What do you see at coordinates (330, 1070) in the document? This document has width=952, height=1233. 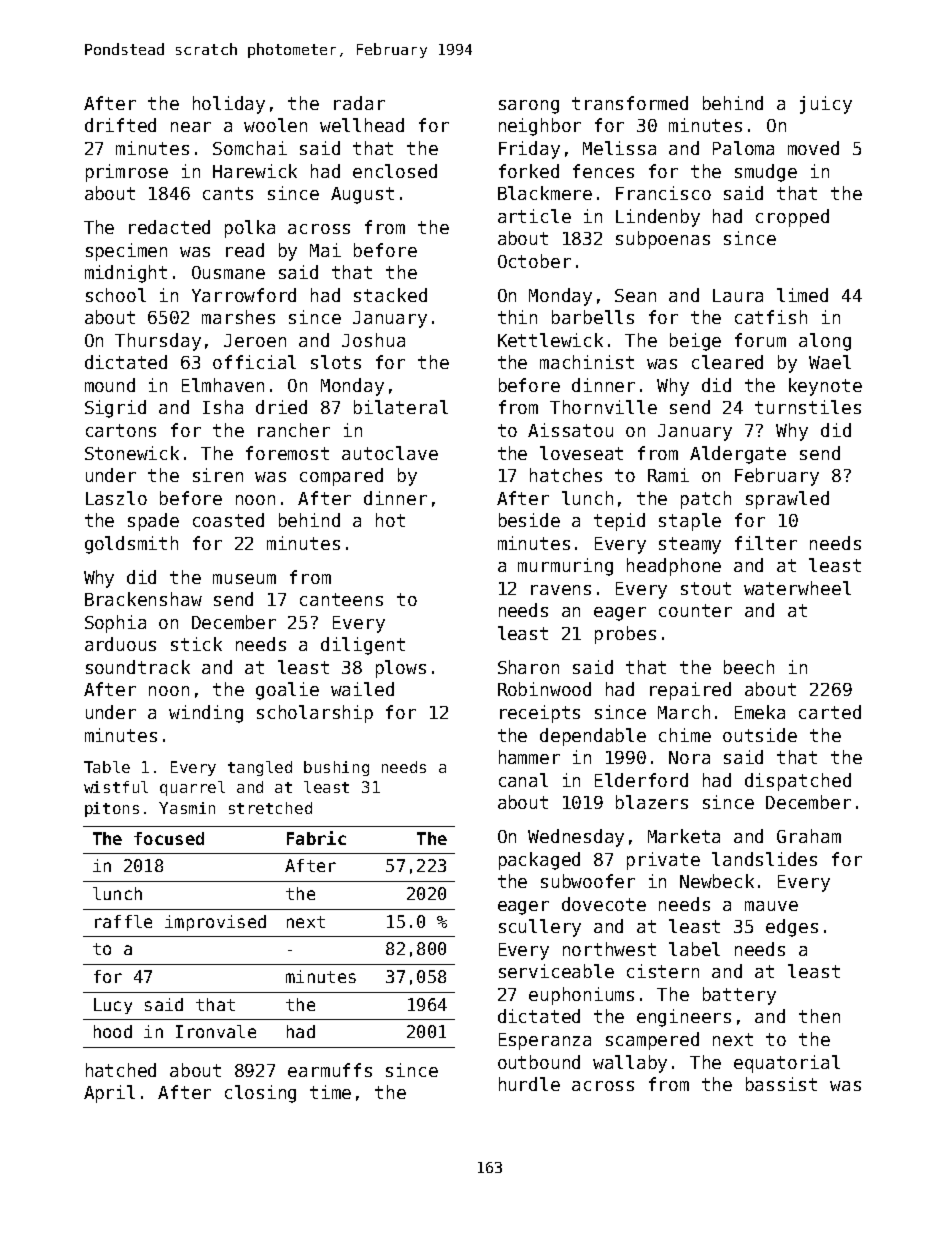 I see `earmuffs` at bounding box center [330, 1070].
